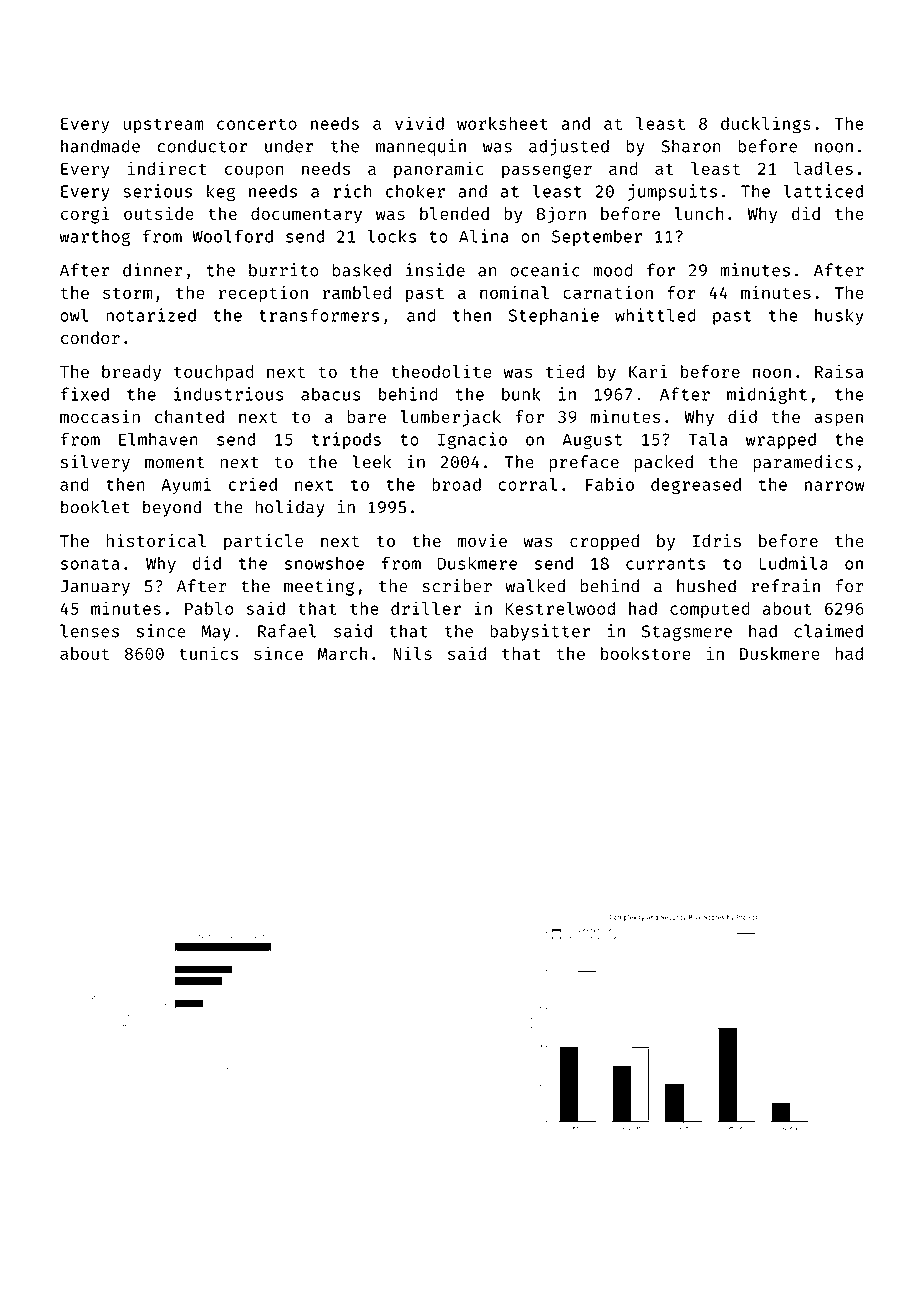 The image size is (924, 1308). What do you see at coordinates (186, 485) in the screenshot?
I see `Ayumi` at bounding box center [186, 485].
